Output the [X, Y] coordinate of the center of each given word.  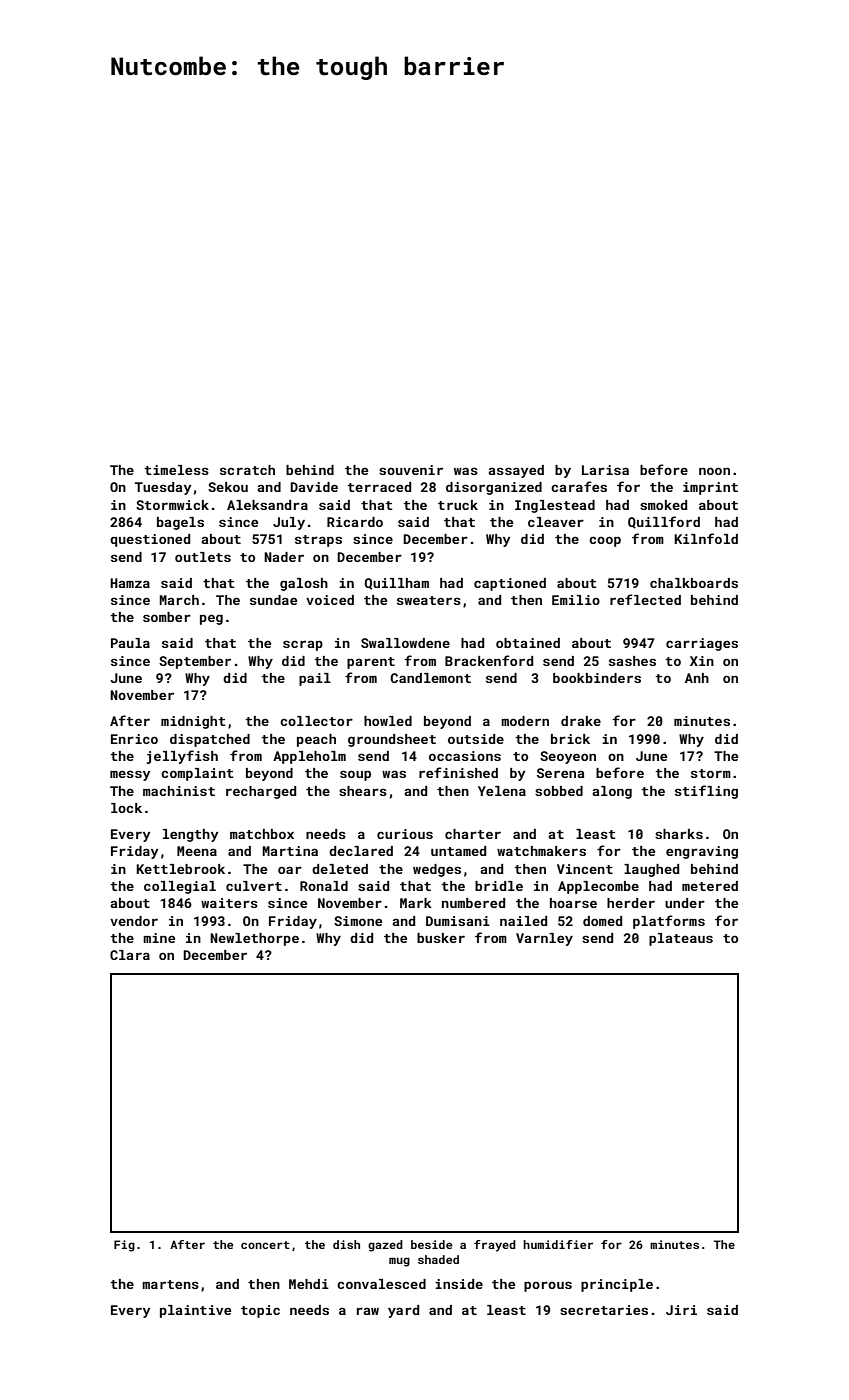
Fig [124, 1246]
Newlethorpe [254, 939]
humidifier [558, 1244]
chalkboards [694, 583]
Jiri [681, 1310]
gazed [385, 1246]
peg [211, 619]
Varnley [544, 939]
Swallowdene [405, 643]
